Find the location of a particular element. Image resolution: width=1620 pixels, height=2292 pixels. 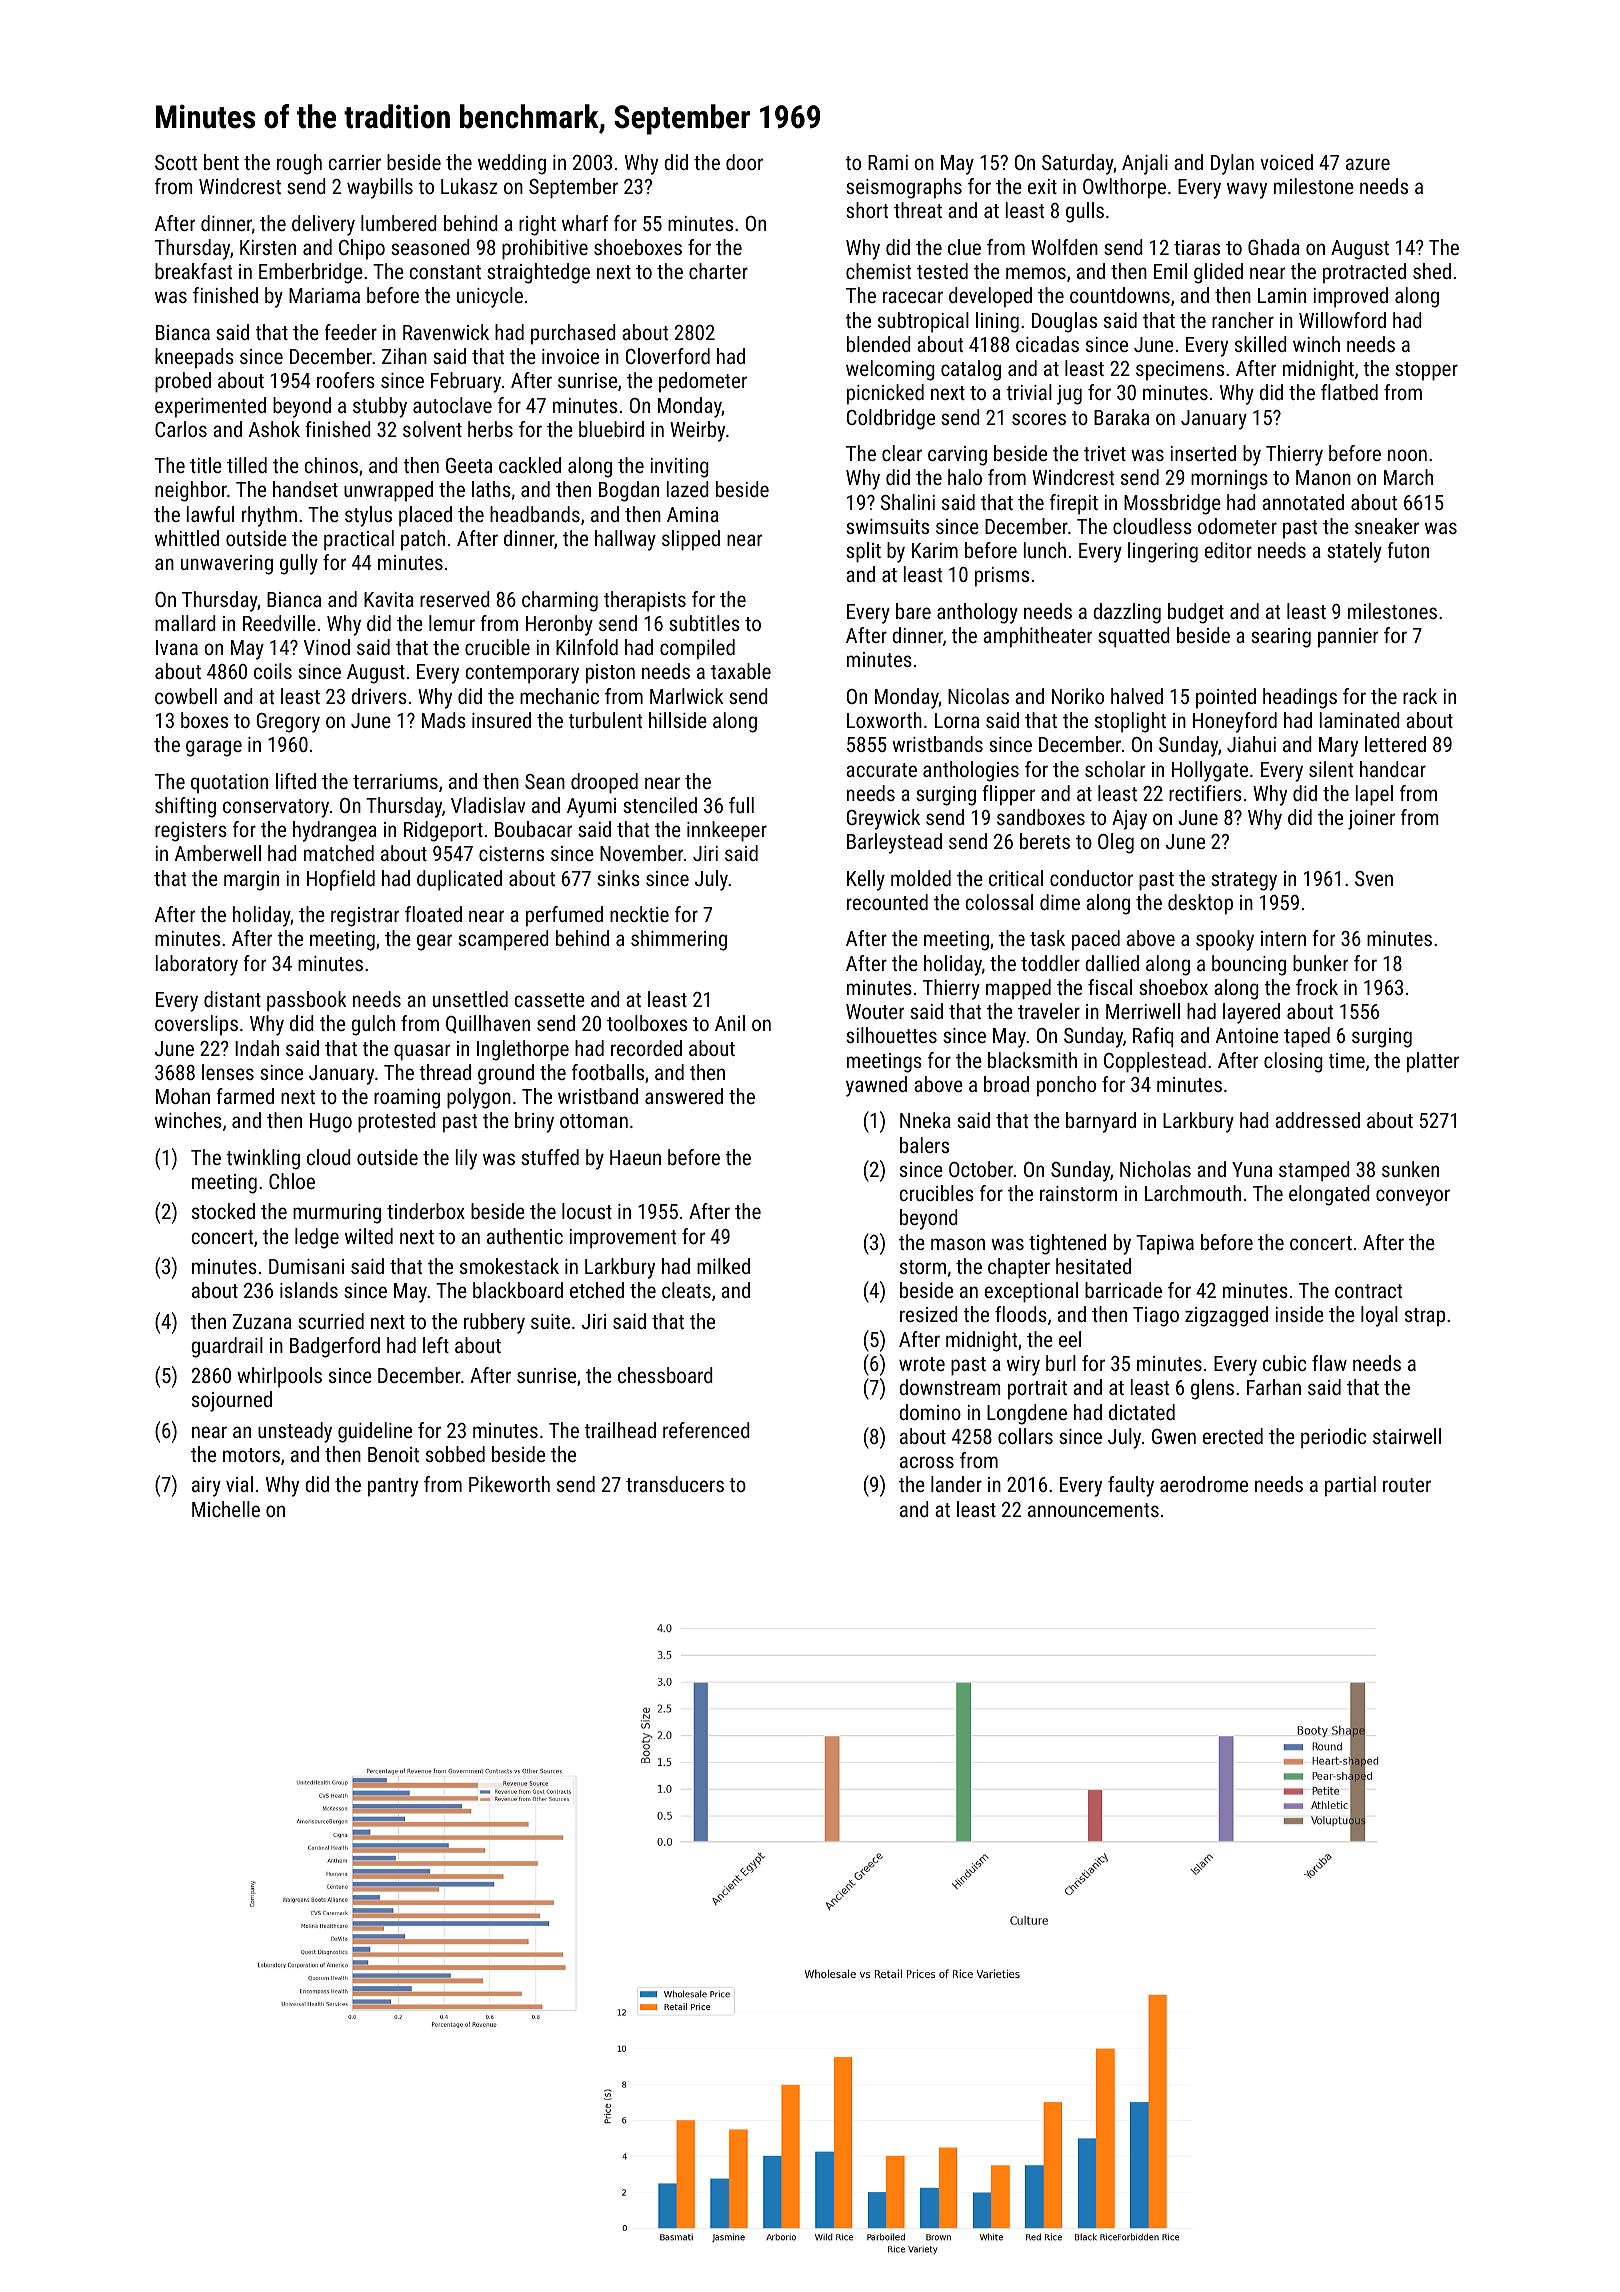

wedding is located at coordinates (512, 164).
